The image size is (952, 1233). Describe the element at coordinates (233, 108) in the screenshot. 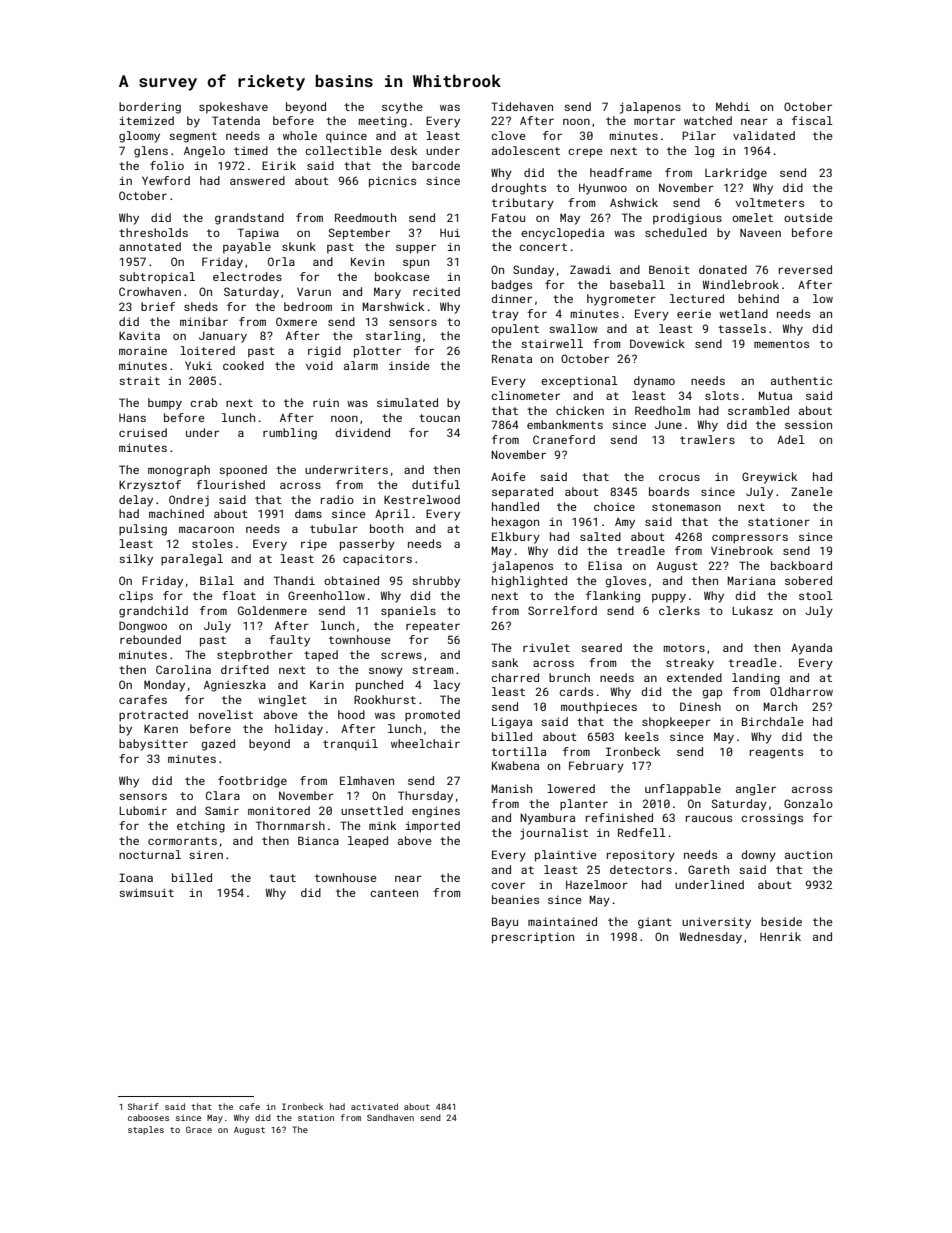

I see `spokeshave` at that location.
